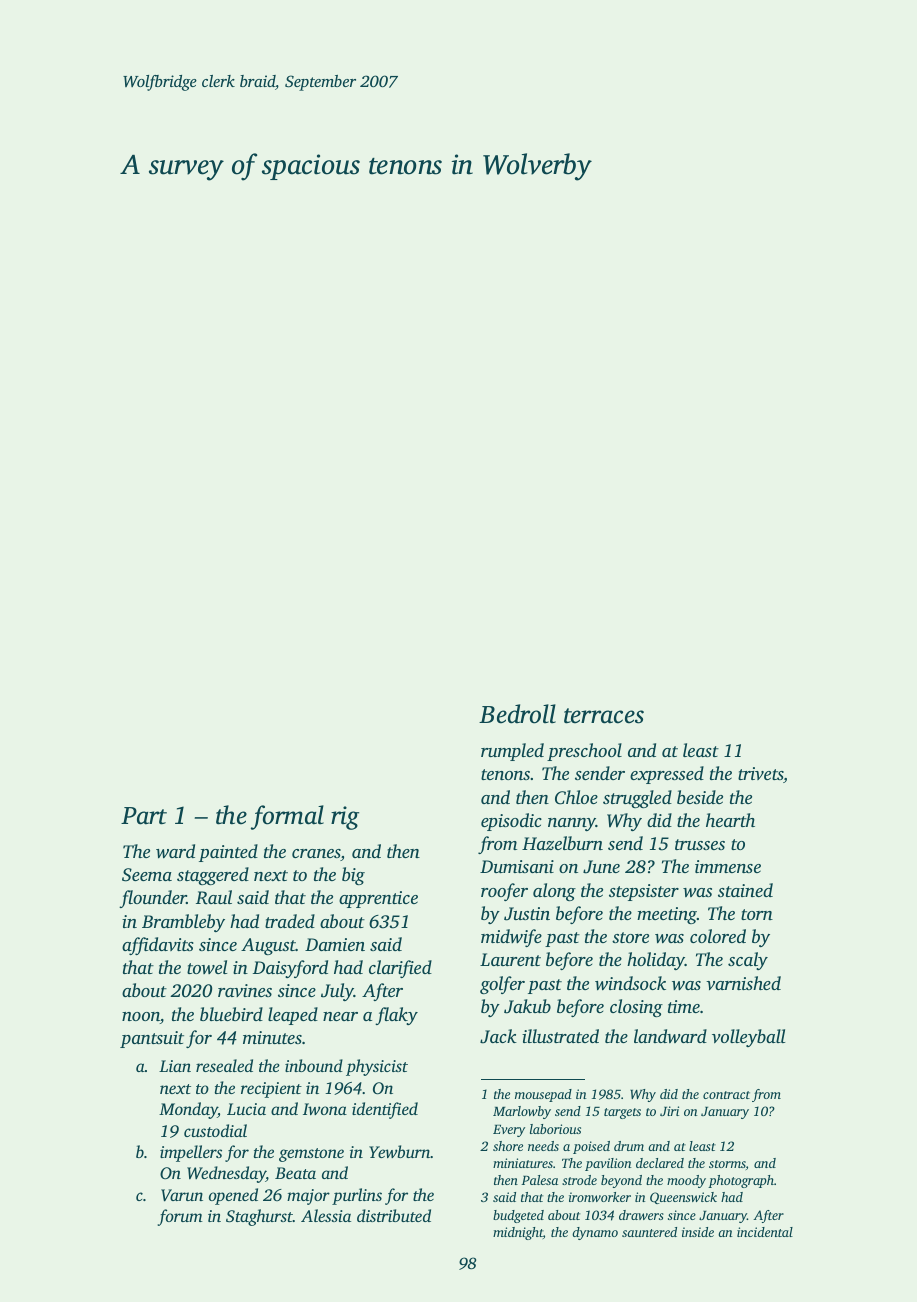  Describe the element at coordinates (259, 1217) in the screenshot. I see `Staghurst` at that location.
